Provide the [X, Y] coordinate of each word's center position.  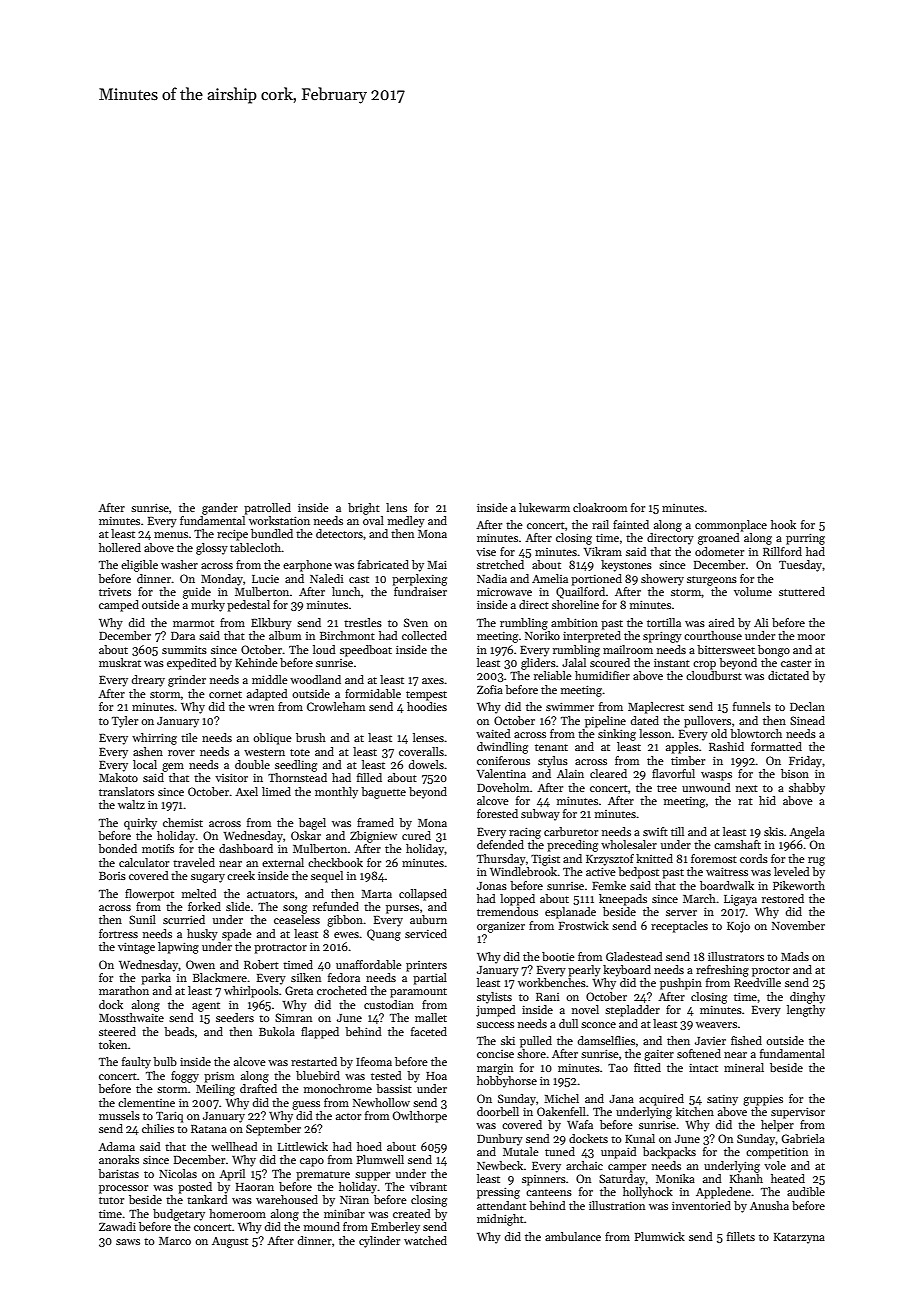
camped [119, 606]
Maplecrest [656, 708]
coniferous [503, 760]
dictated [788, 675]
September [273, 1130]
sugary [208, 878]
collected [424, 635]
